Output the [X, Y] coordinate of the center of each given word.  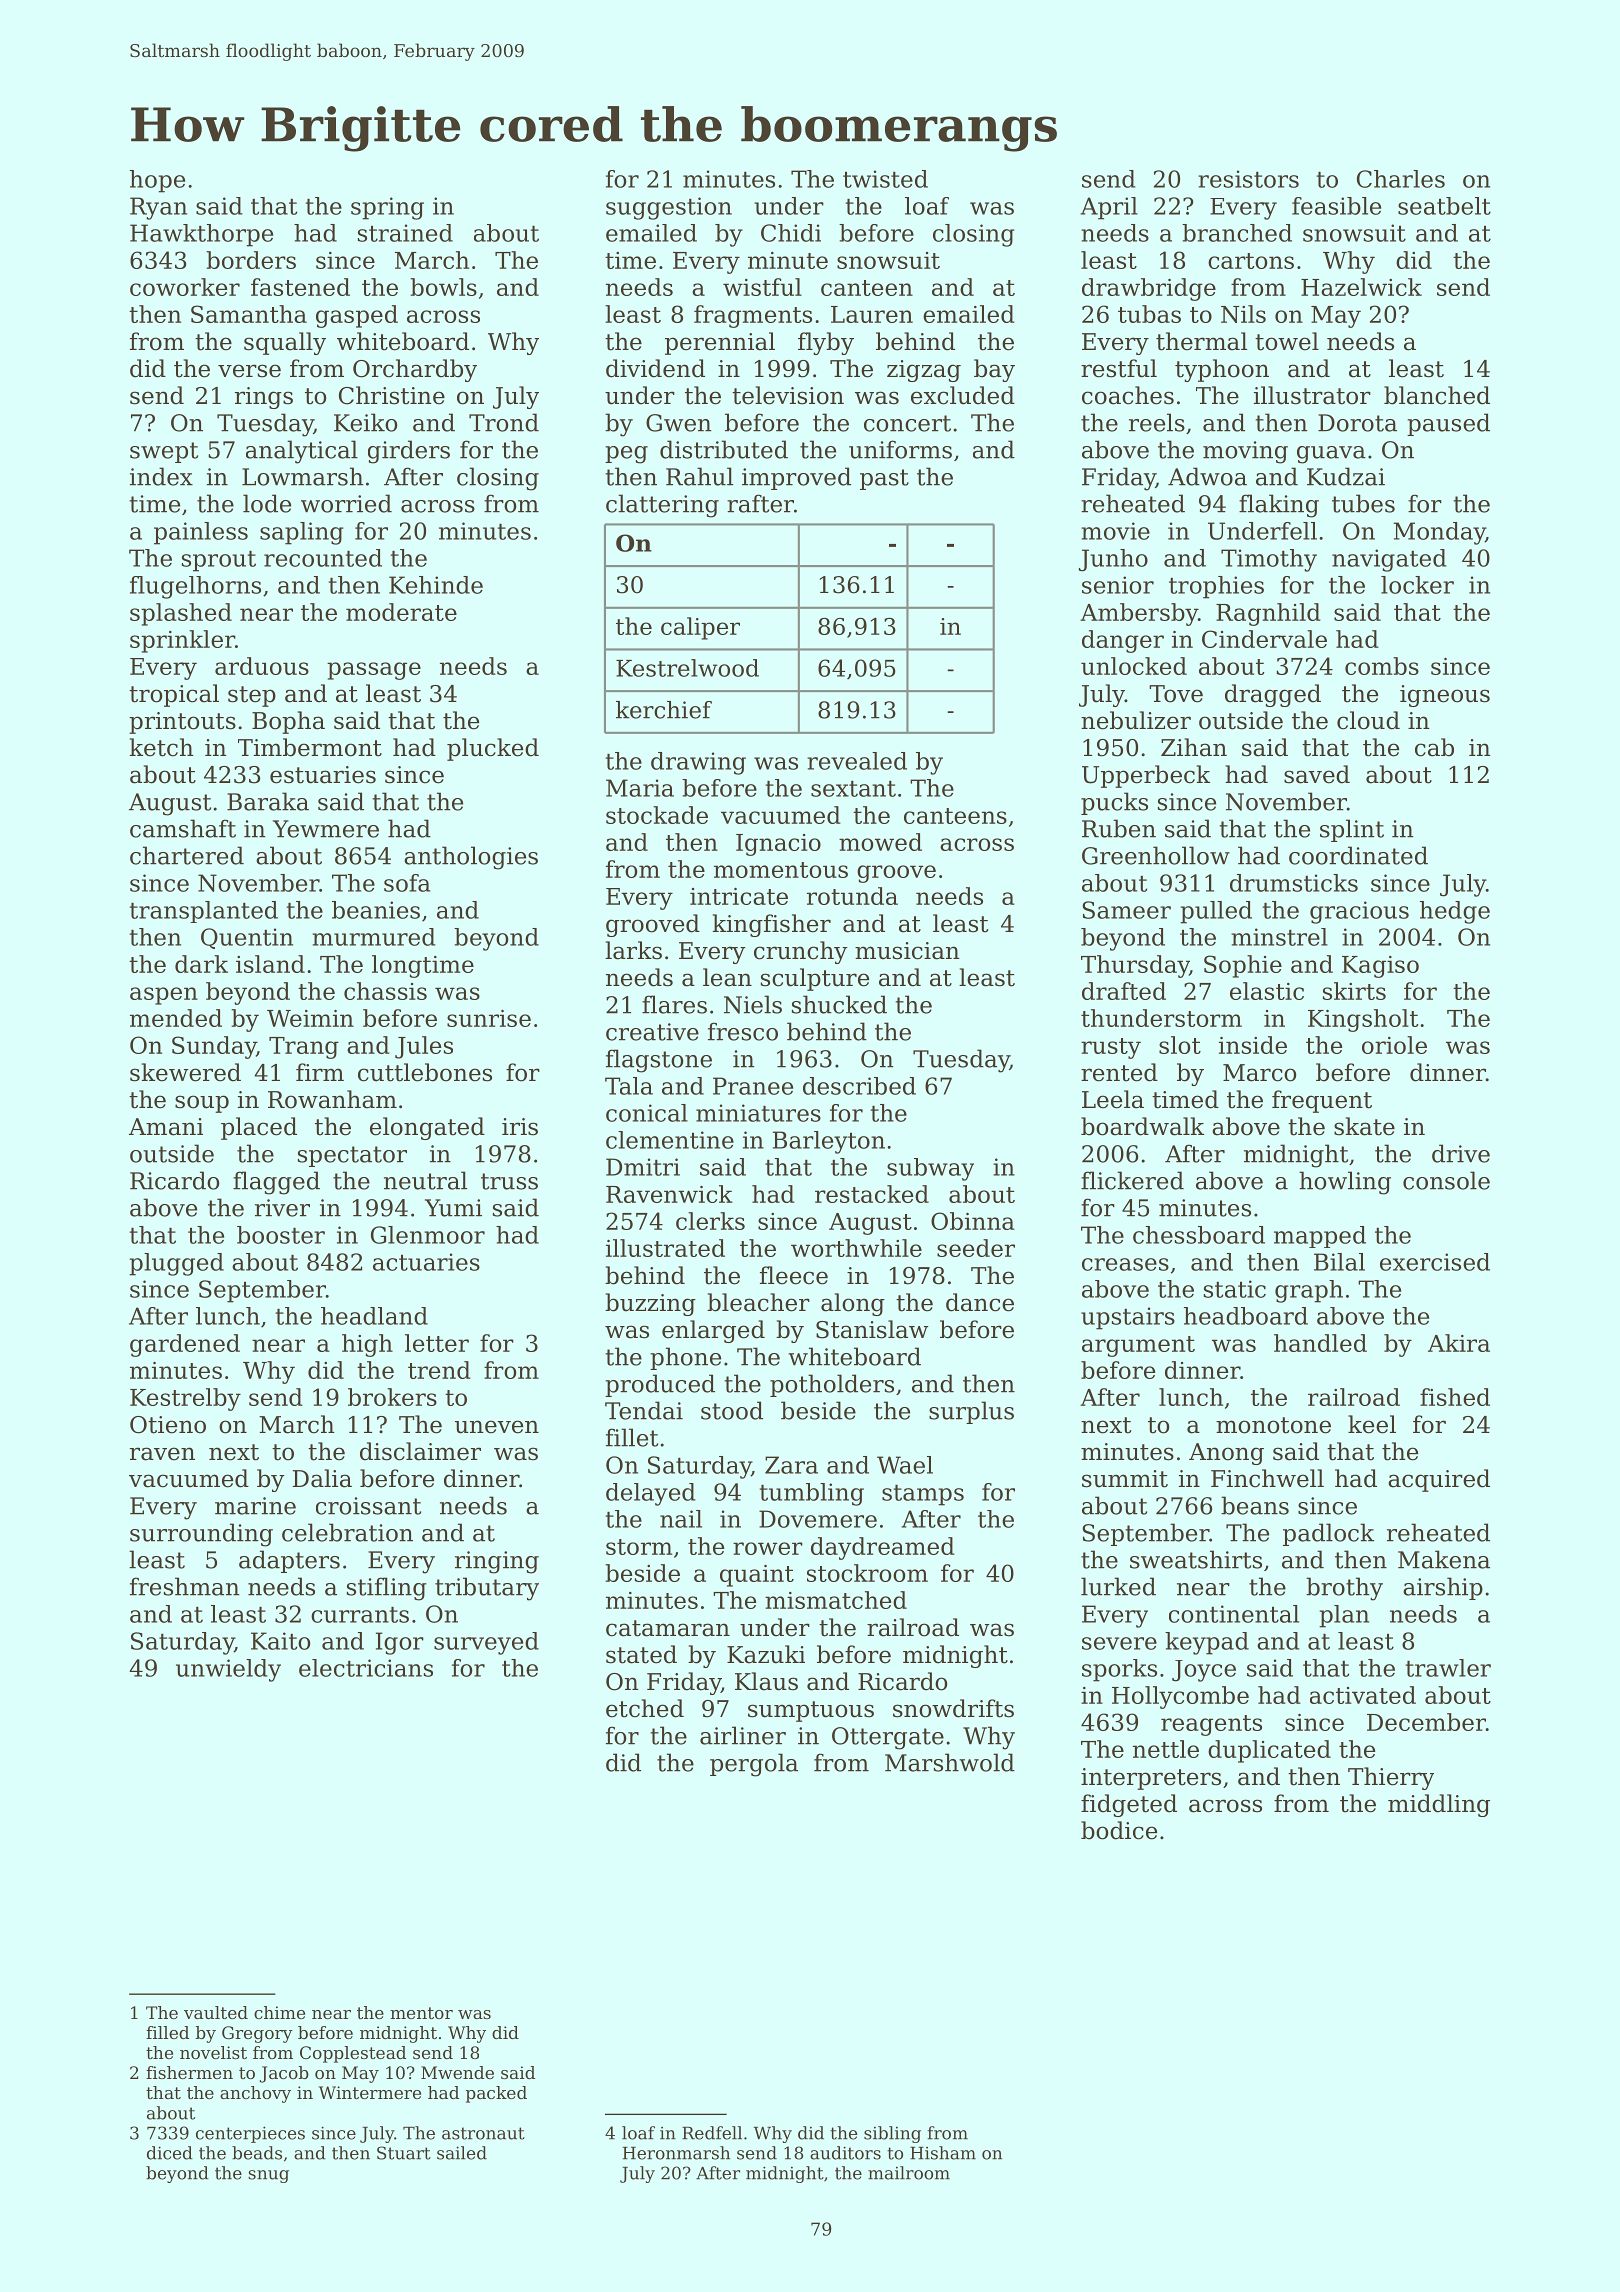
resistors [1248, 179]
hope [157, 181]
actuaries [426, 1262]
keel [1372, 1424]
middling [1439, 1805]
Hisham [943, 2153]
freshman [184, 1586]
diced [170, 2153]
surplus [971, 1412]
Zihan [1194, 747]
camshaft [183, 828]
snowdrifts [953, 1708]
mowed [880, 842]
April [1109, 208]
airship [1443, 1588]
